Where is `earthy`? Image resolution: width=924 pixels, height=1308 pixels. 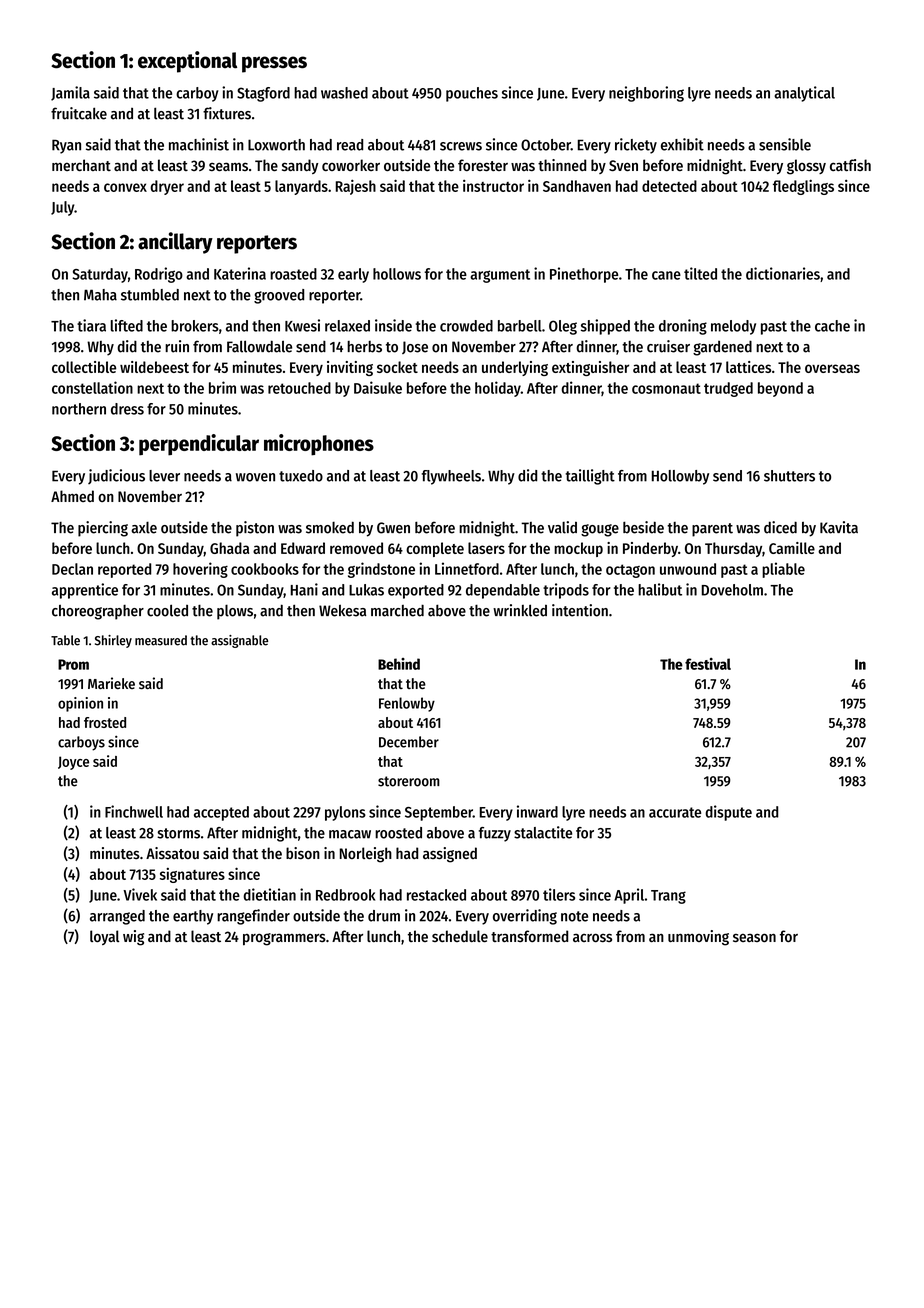 earthy is located at coordinates (193, 917).
